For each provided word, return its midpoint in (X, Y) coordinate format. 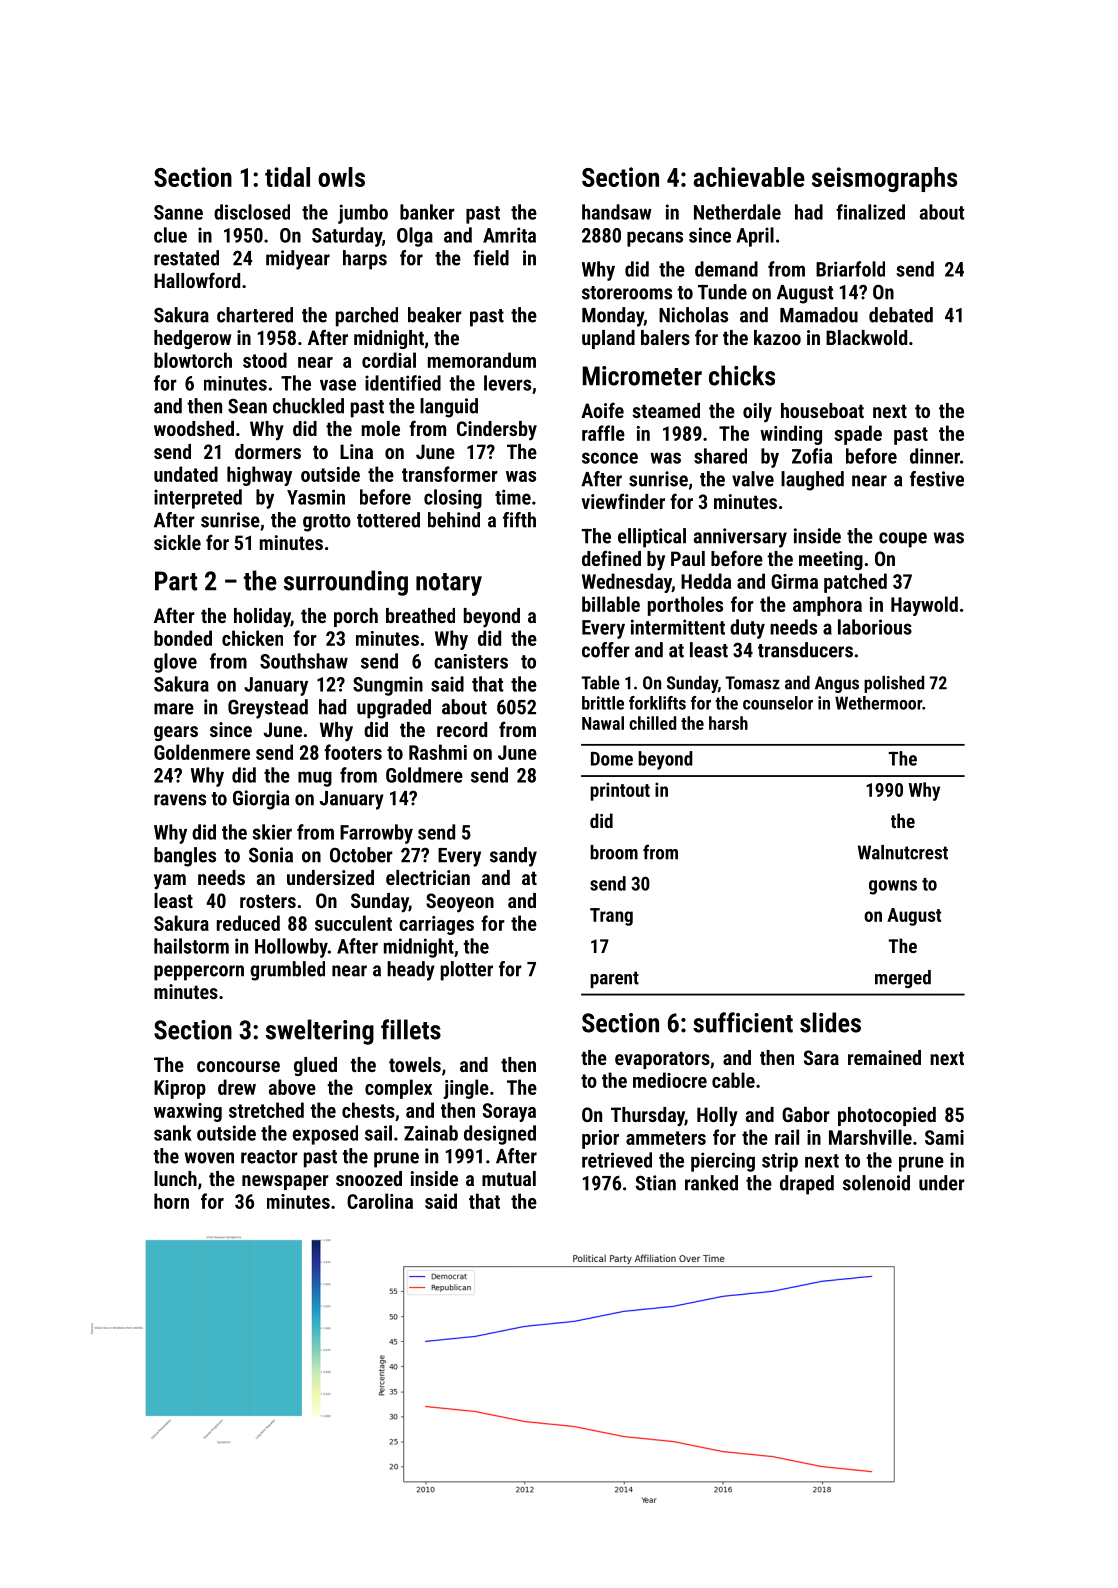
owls (341, 177)
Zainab (431, 1133)
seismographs (884, 179)
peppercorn (199, 973)
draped (807, 1185)
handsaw (617, 212)
